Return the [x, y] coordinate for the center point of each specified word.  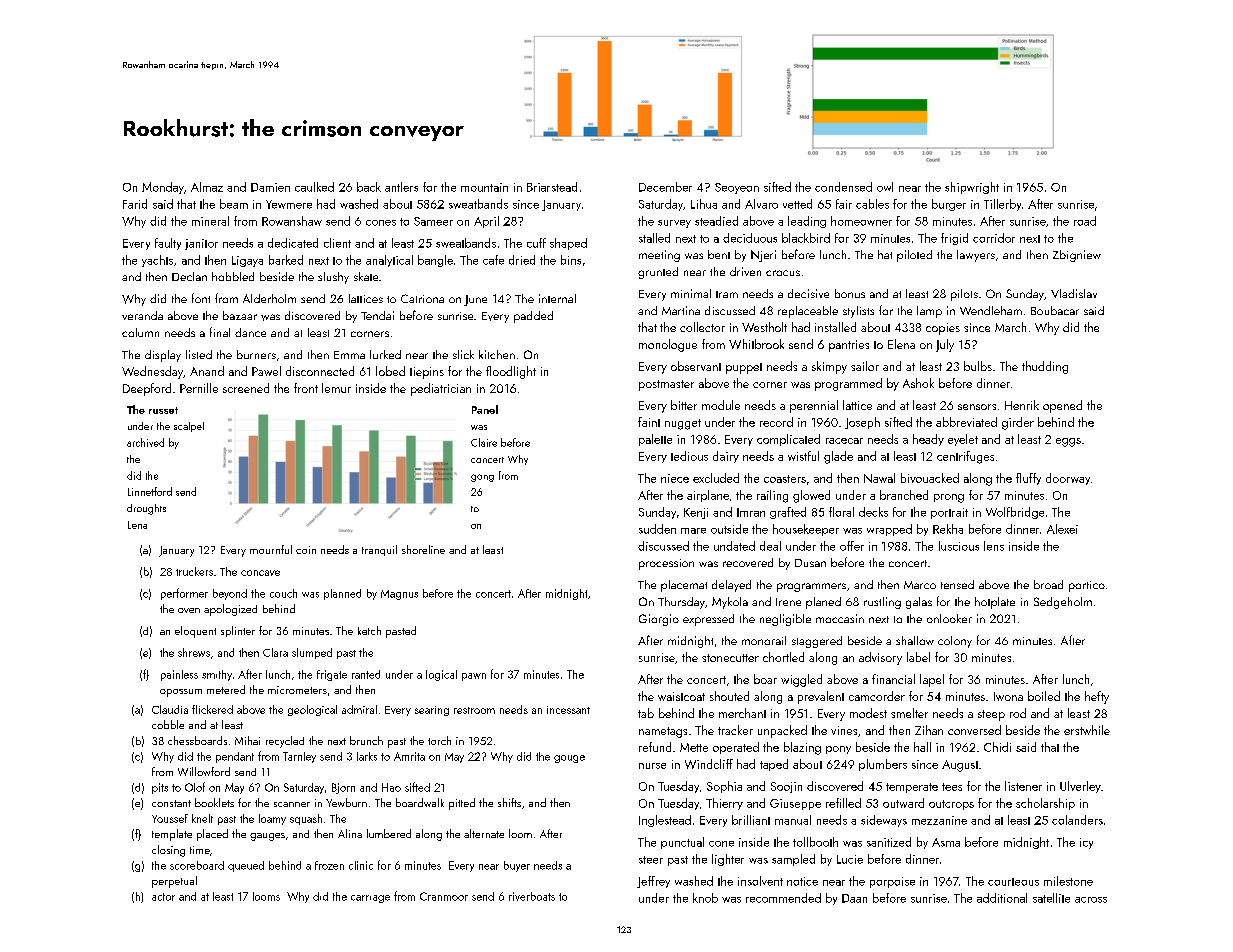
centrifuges [965, 457]
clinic [361, 865]
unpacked [782, 731]
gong [482, 478]
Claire [484, 442]
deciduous [750, 238]
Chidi [997, 747]
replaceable [808, 312]
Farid [135, 204]
